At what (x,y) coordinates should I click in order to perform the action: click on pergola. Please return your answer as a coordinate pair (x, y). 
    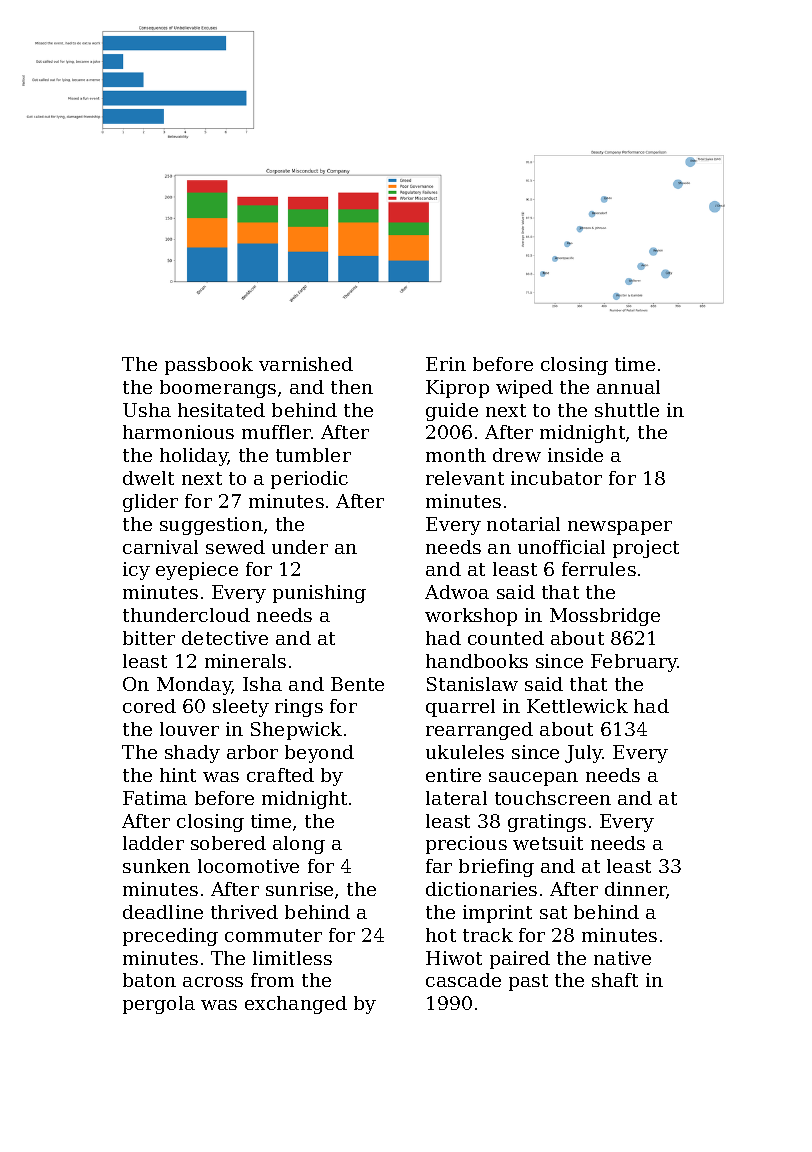
    Looking at the image, I should click on (159, 1005).
